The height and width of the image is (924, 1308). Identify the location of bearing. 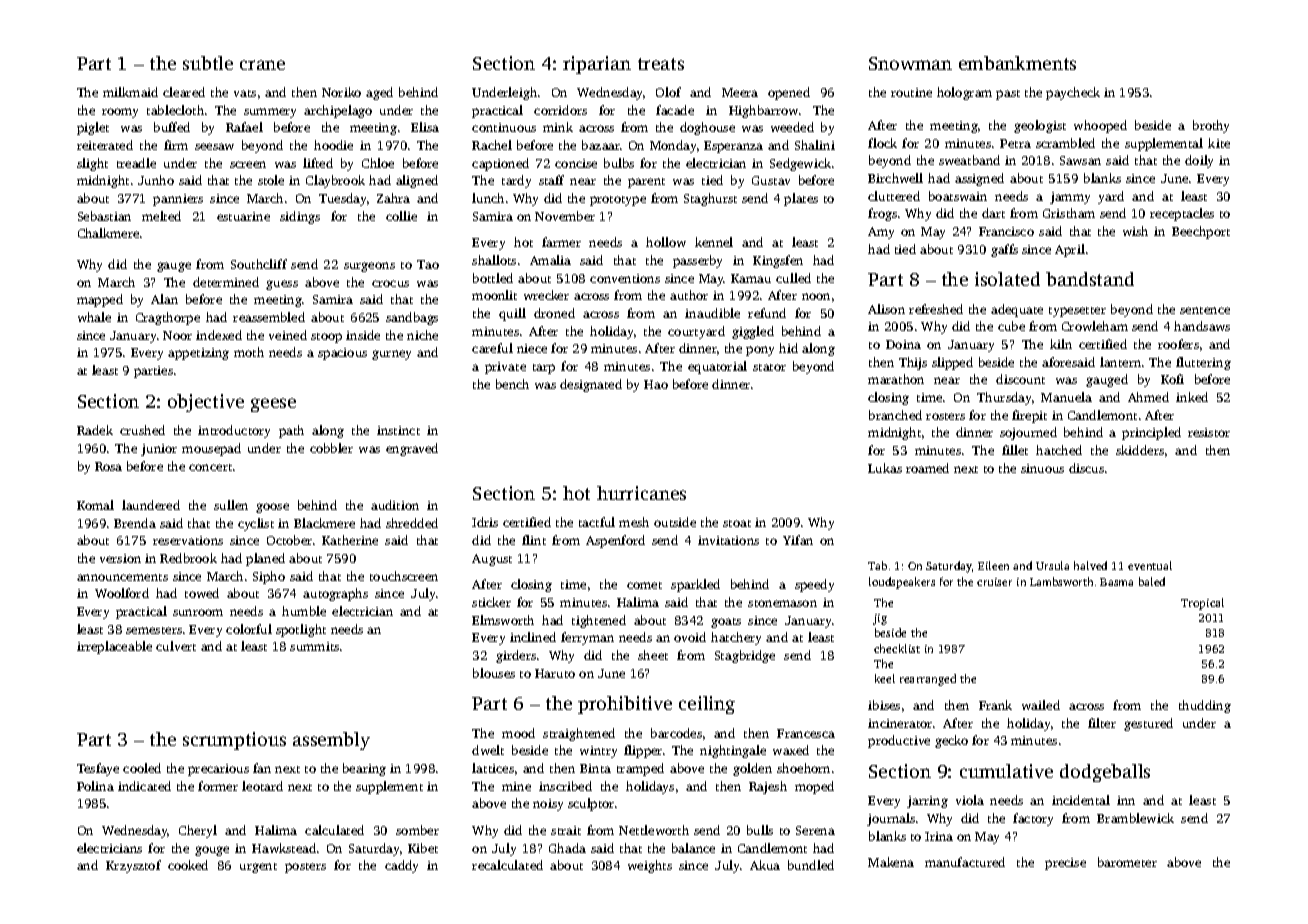
(364, 769).
